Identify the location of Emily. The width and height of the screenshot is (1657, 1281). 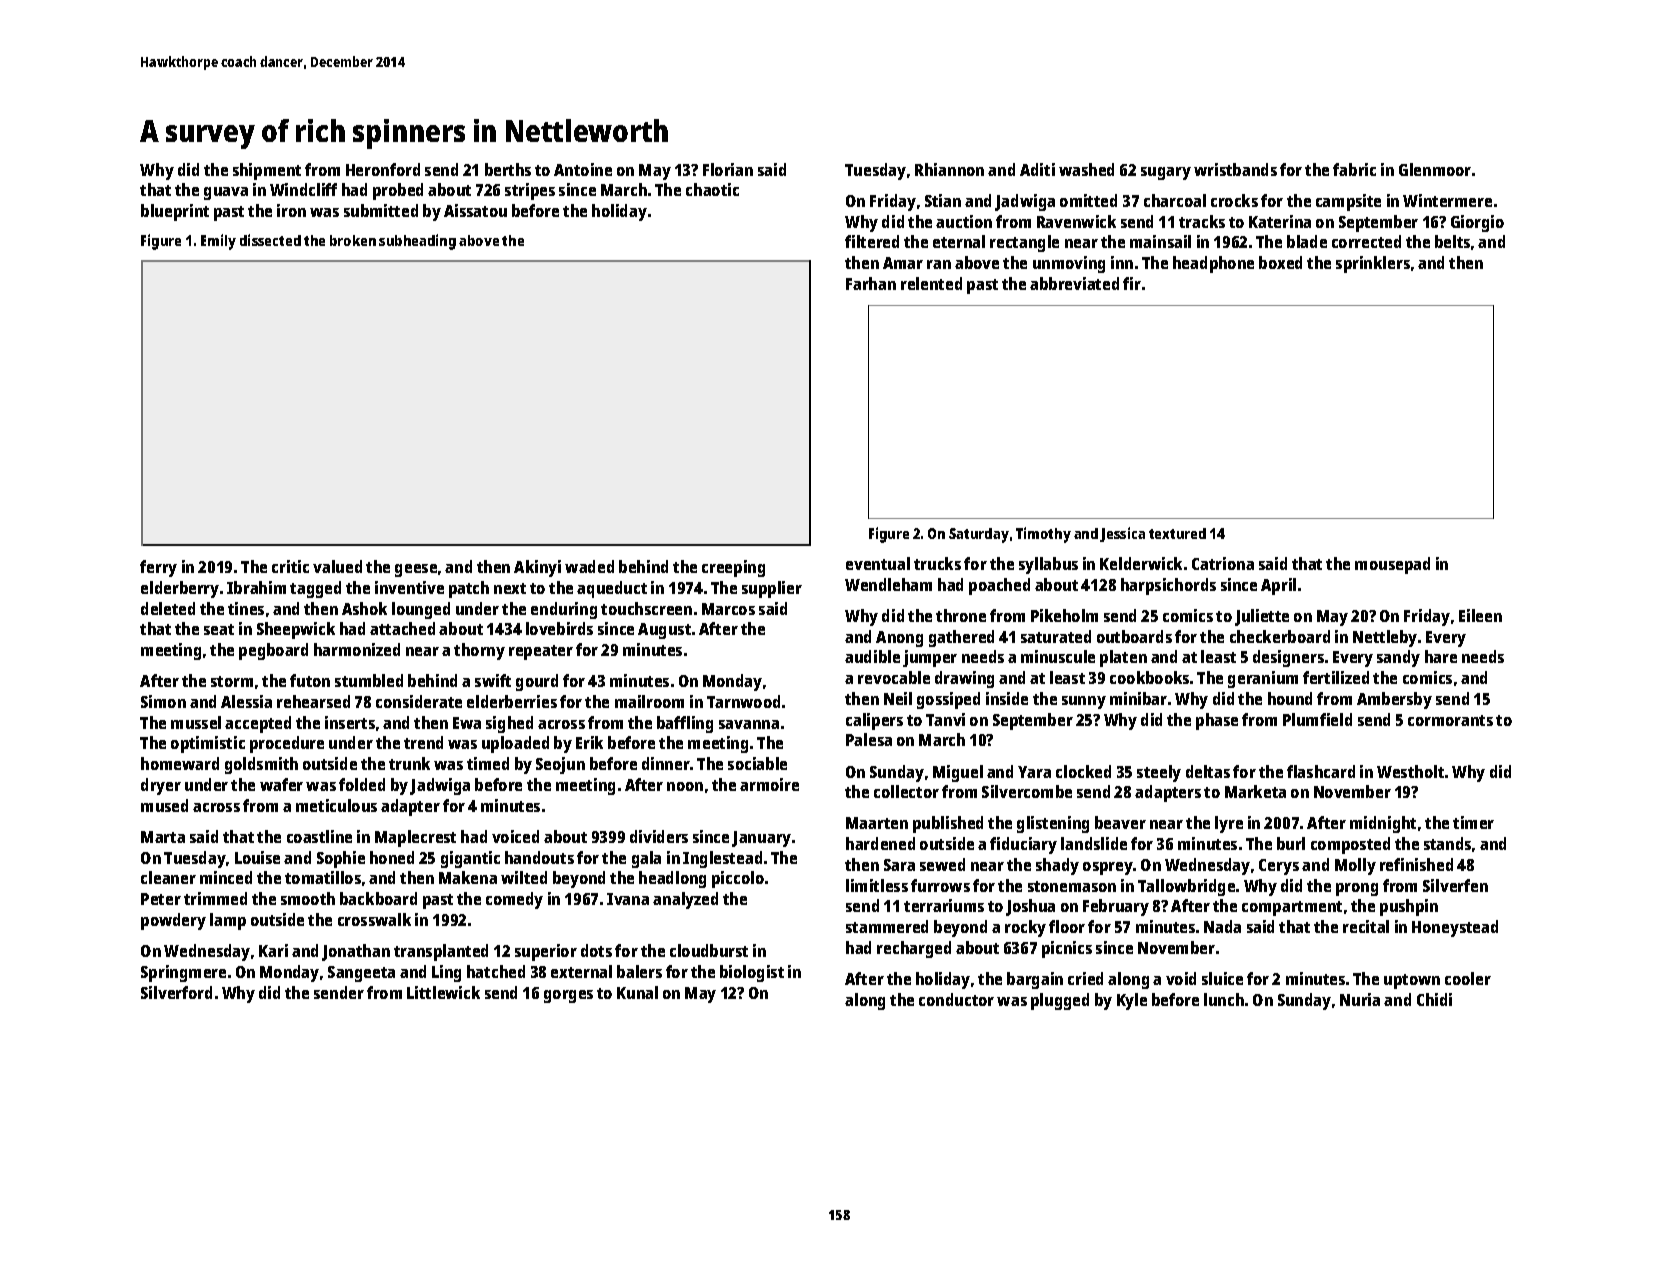
(218, 242).
